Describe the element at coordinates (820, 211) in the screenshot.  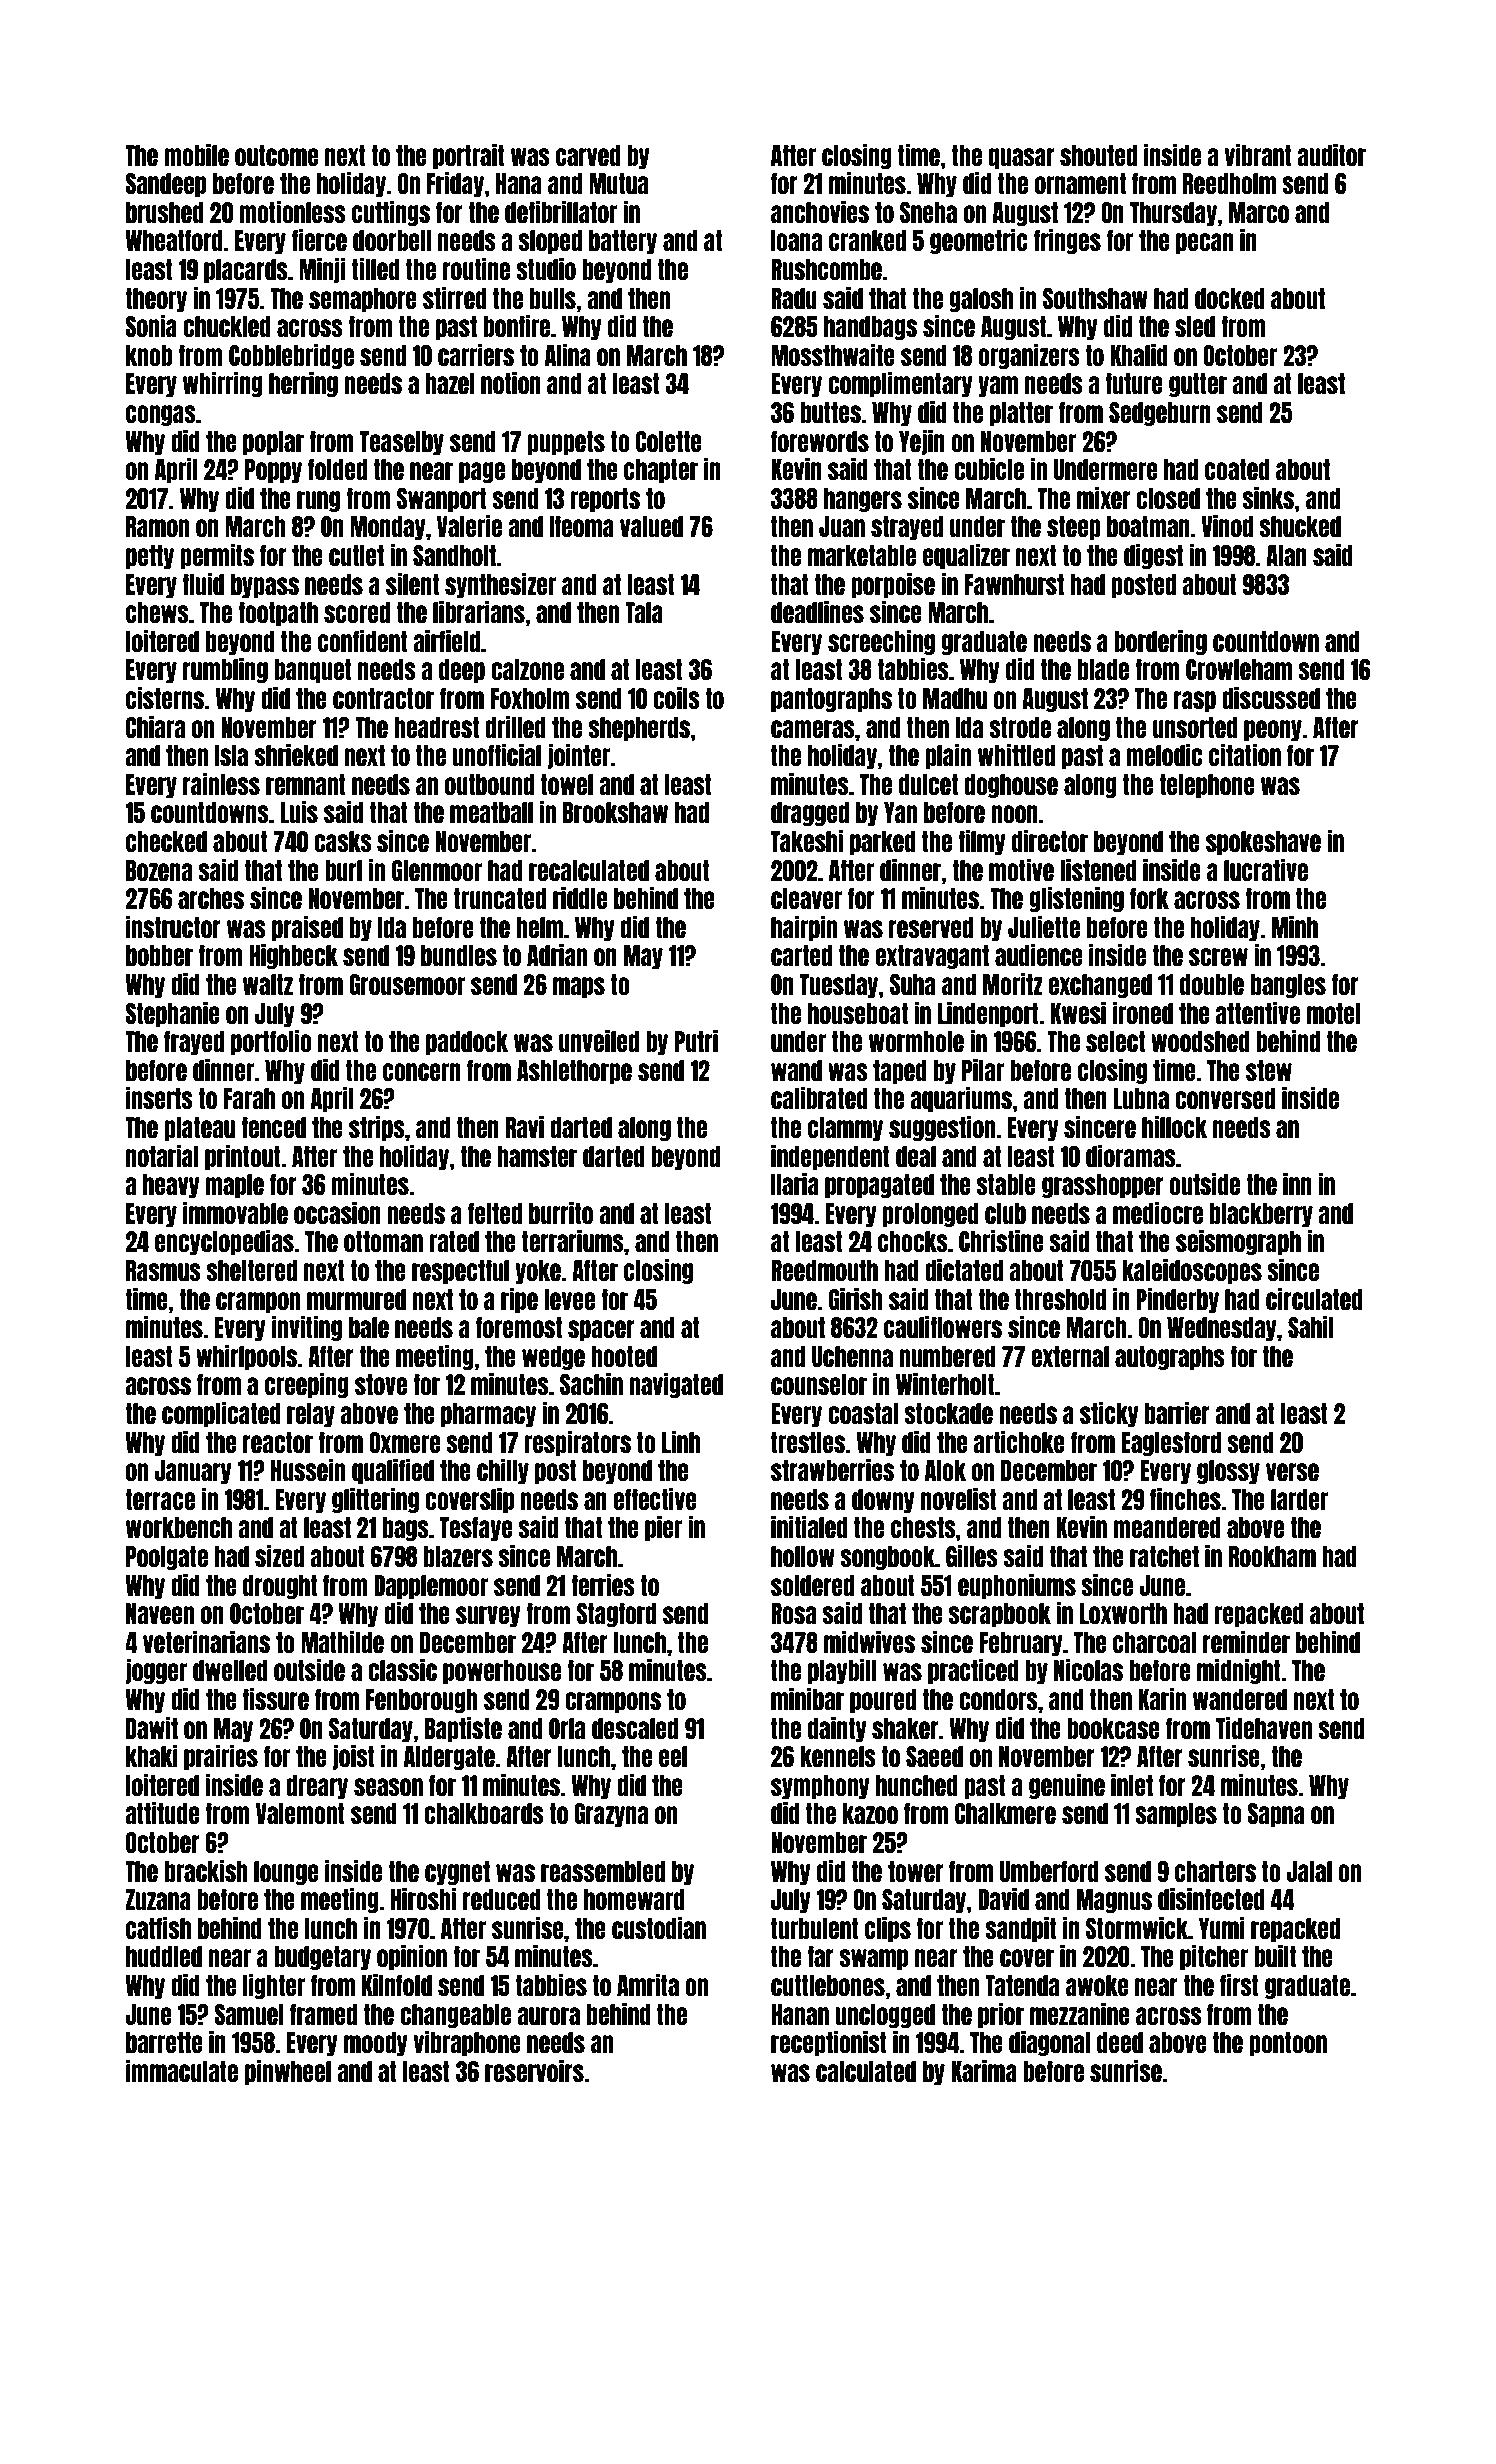
I see `anchovies` at that location.
